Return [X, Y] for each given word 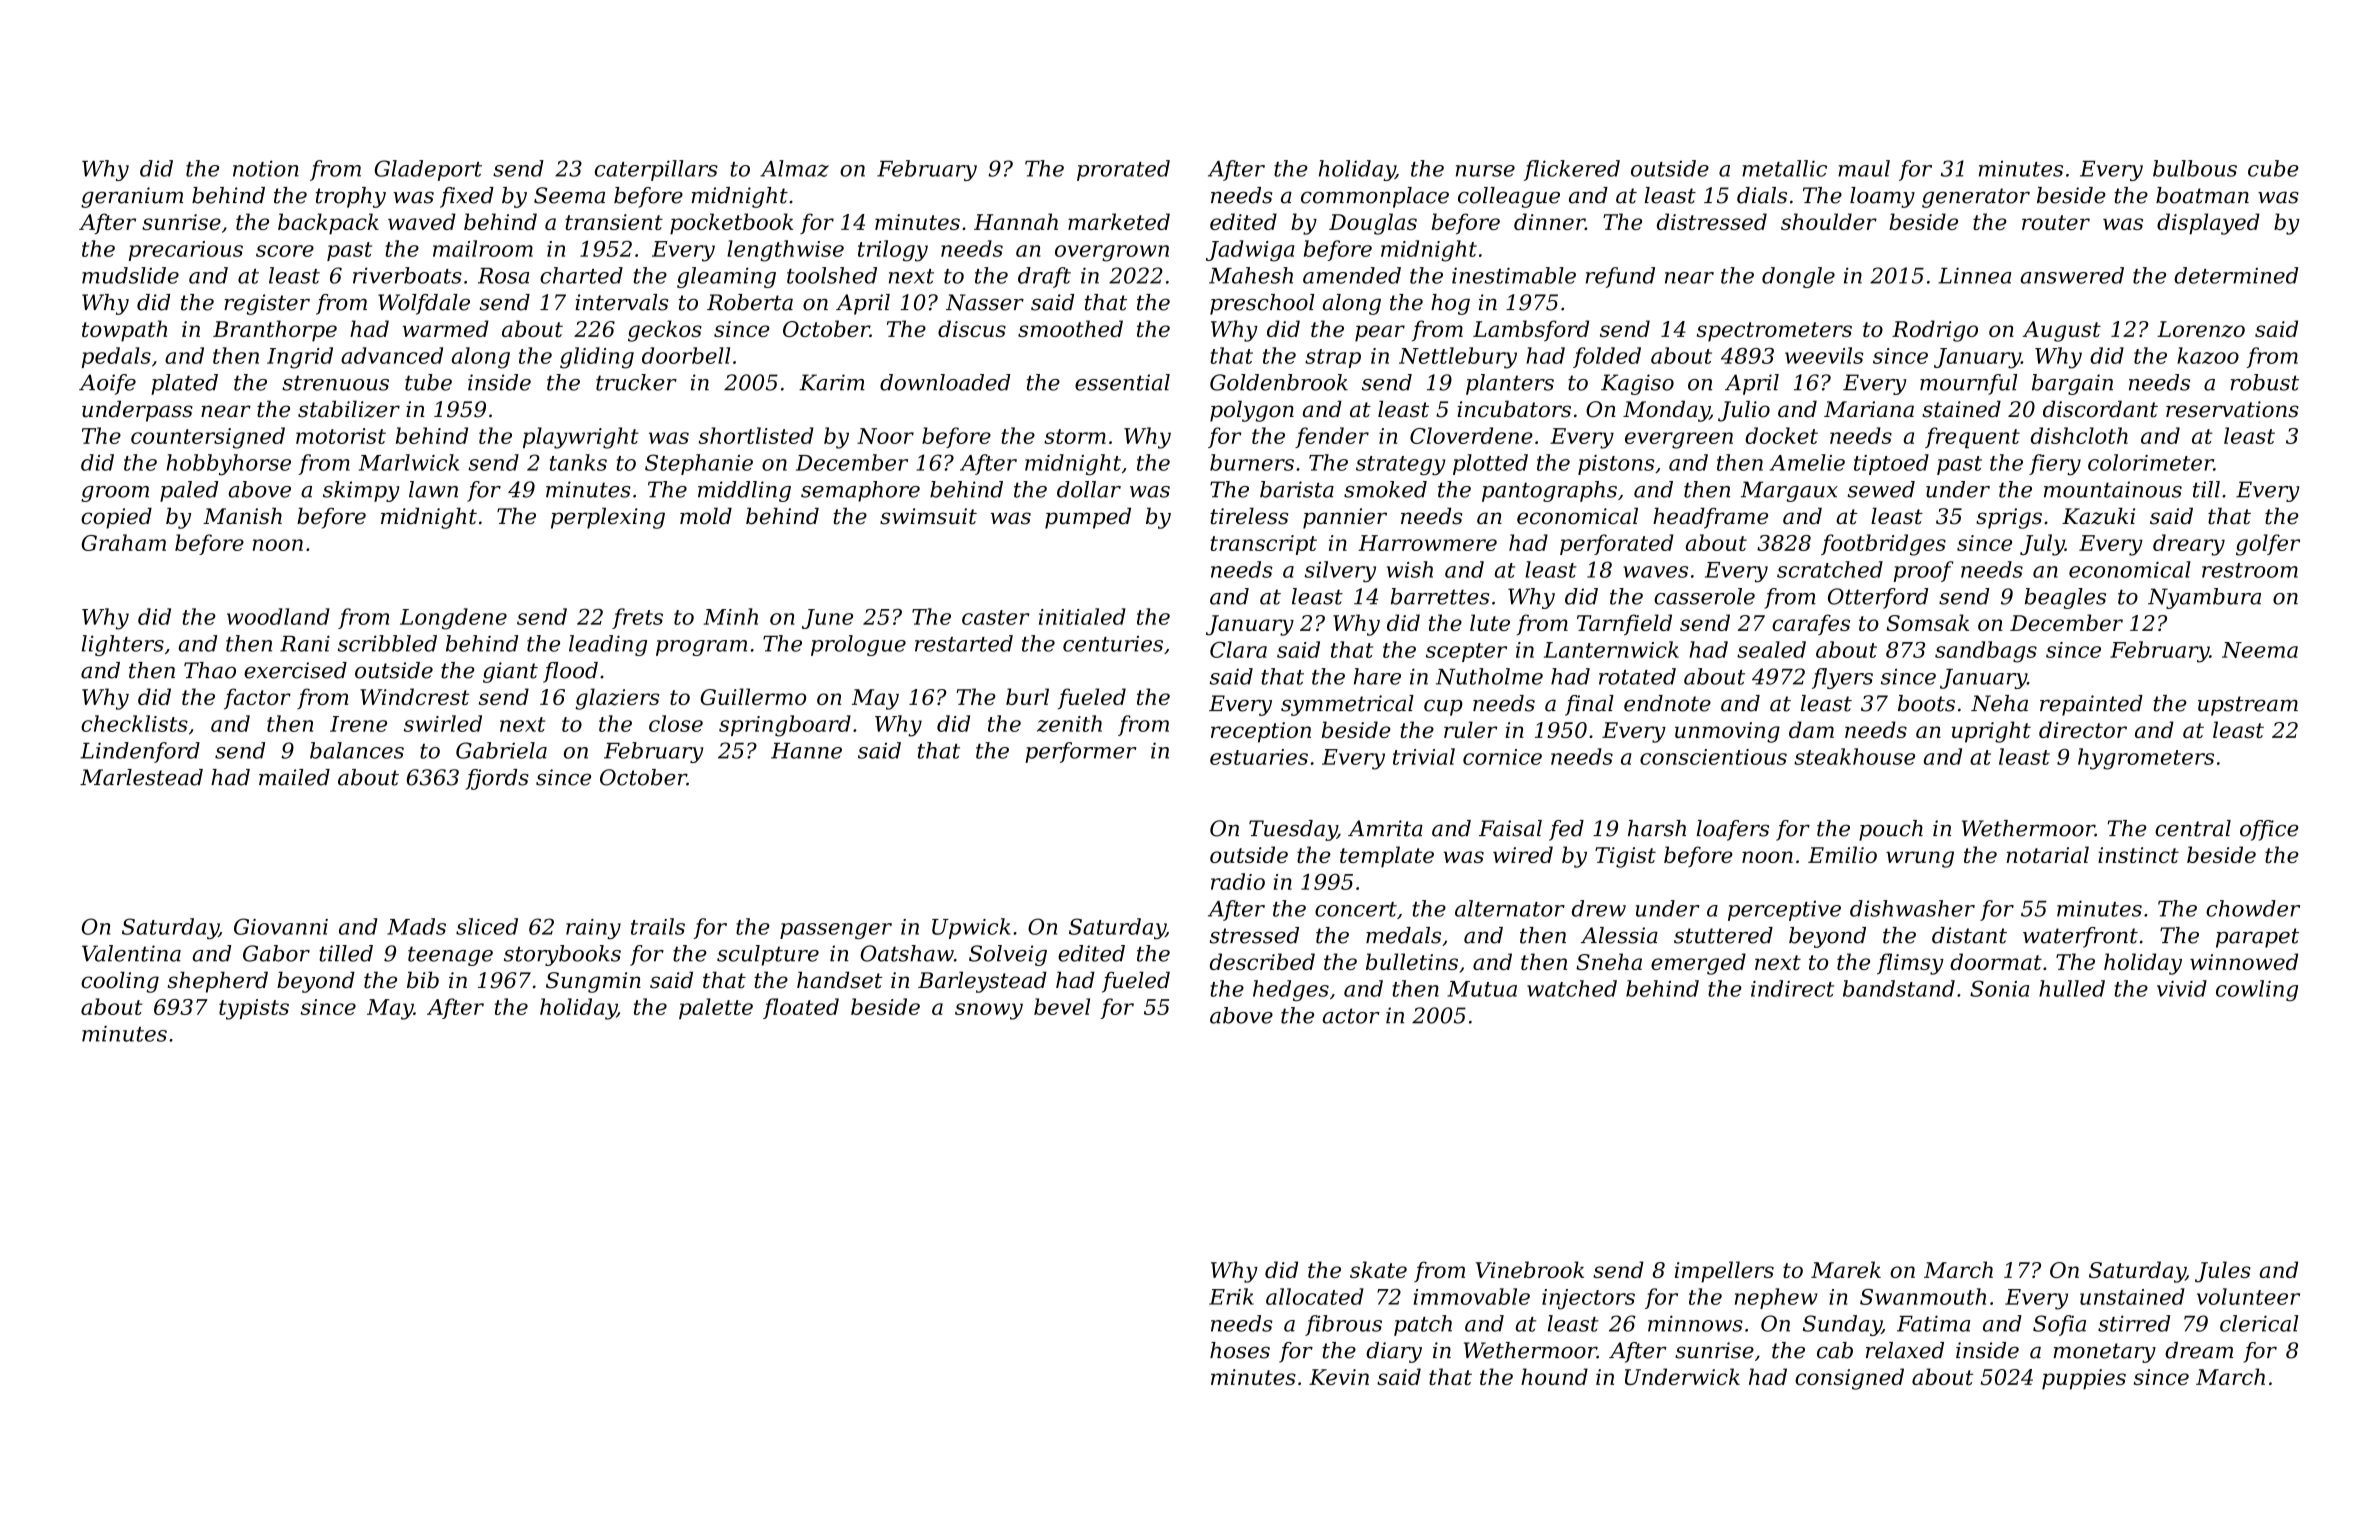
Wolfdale [424, 304]
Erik [1231, 1296]
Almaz [794, 168]
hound [1554, 1376]
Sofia [2059, 1325]
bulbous [2195, 168]
